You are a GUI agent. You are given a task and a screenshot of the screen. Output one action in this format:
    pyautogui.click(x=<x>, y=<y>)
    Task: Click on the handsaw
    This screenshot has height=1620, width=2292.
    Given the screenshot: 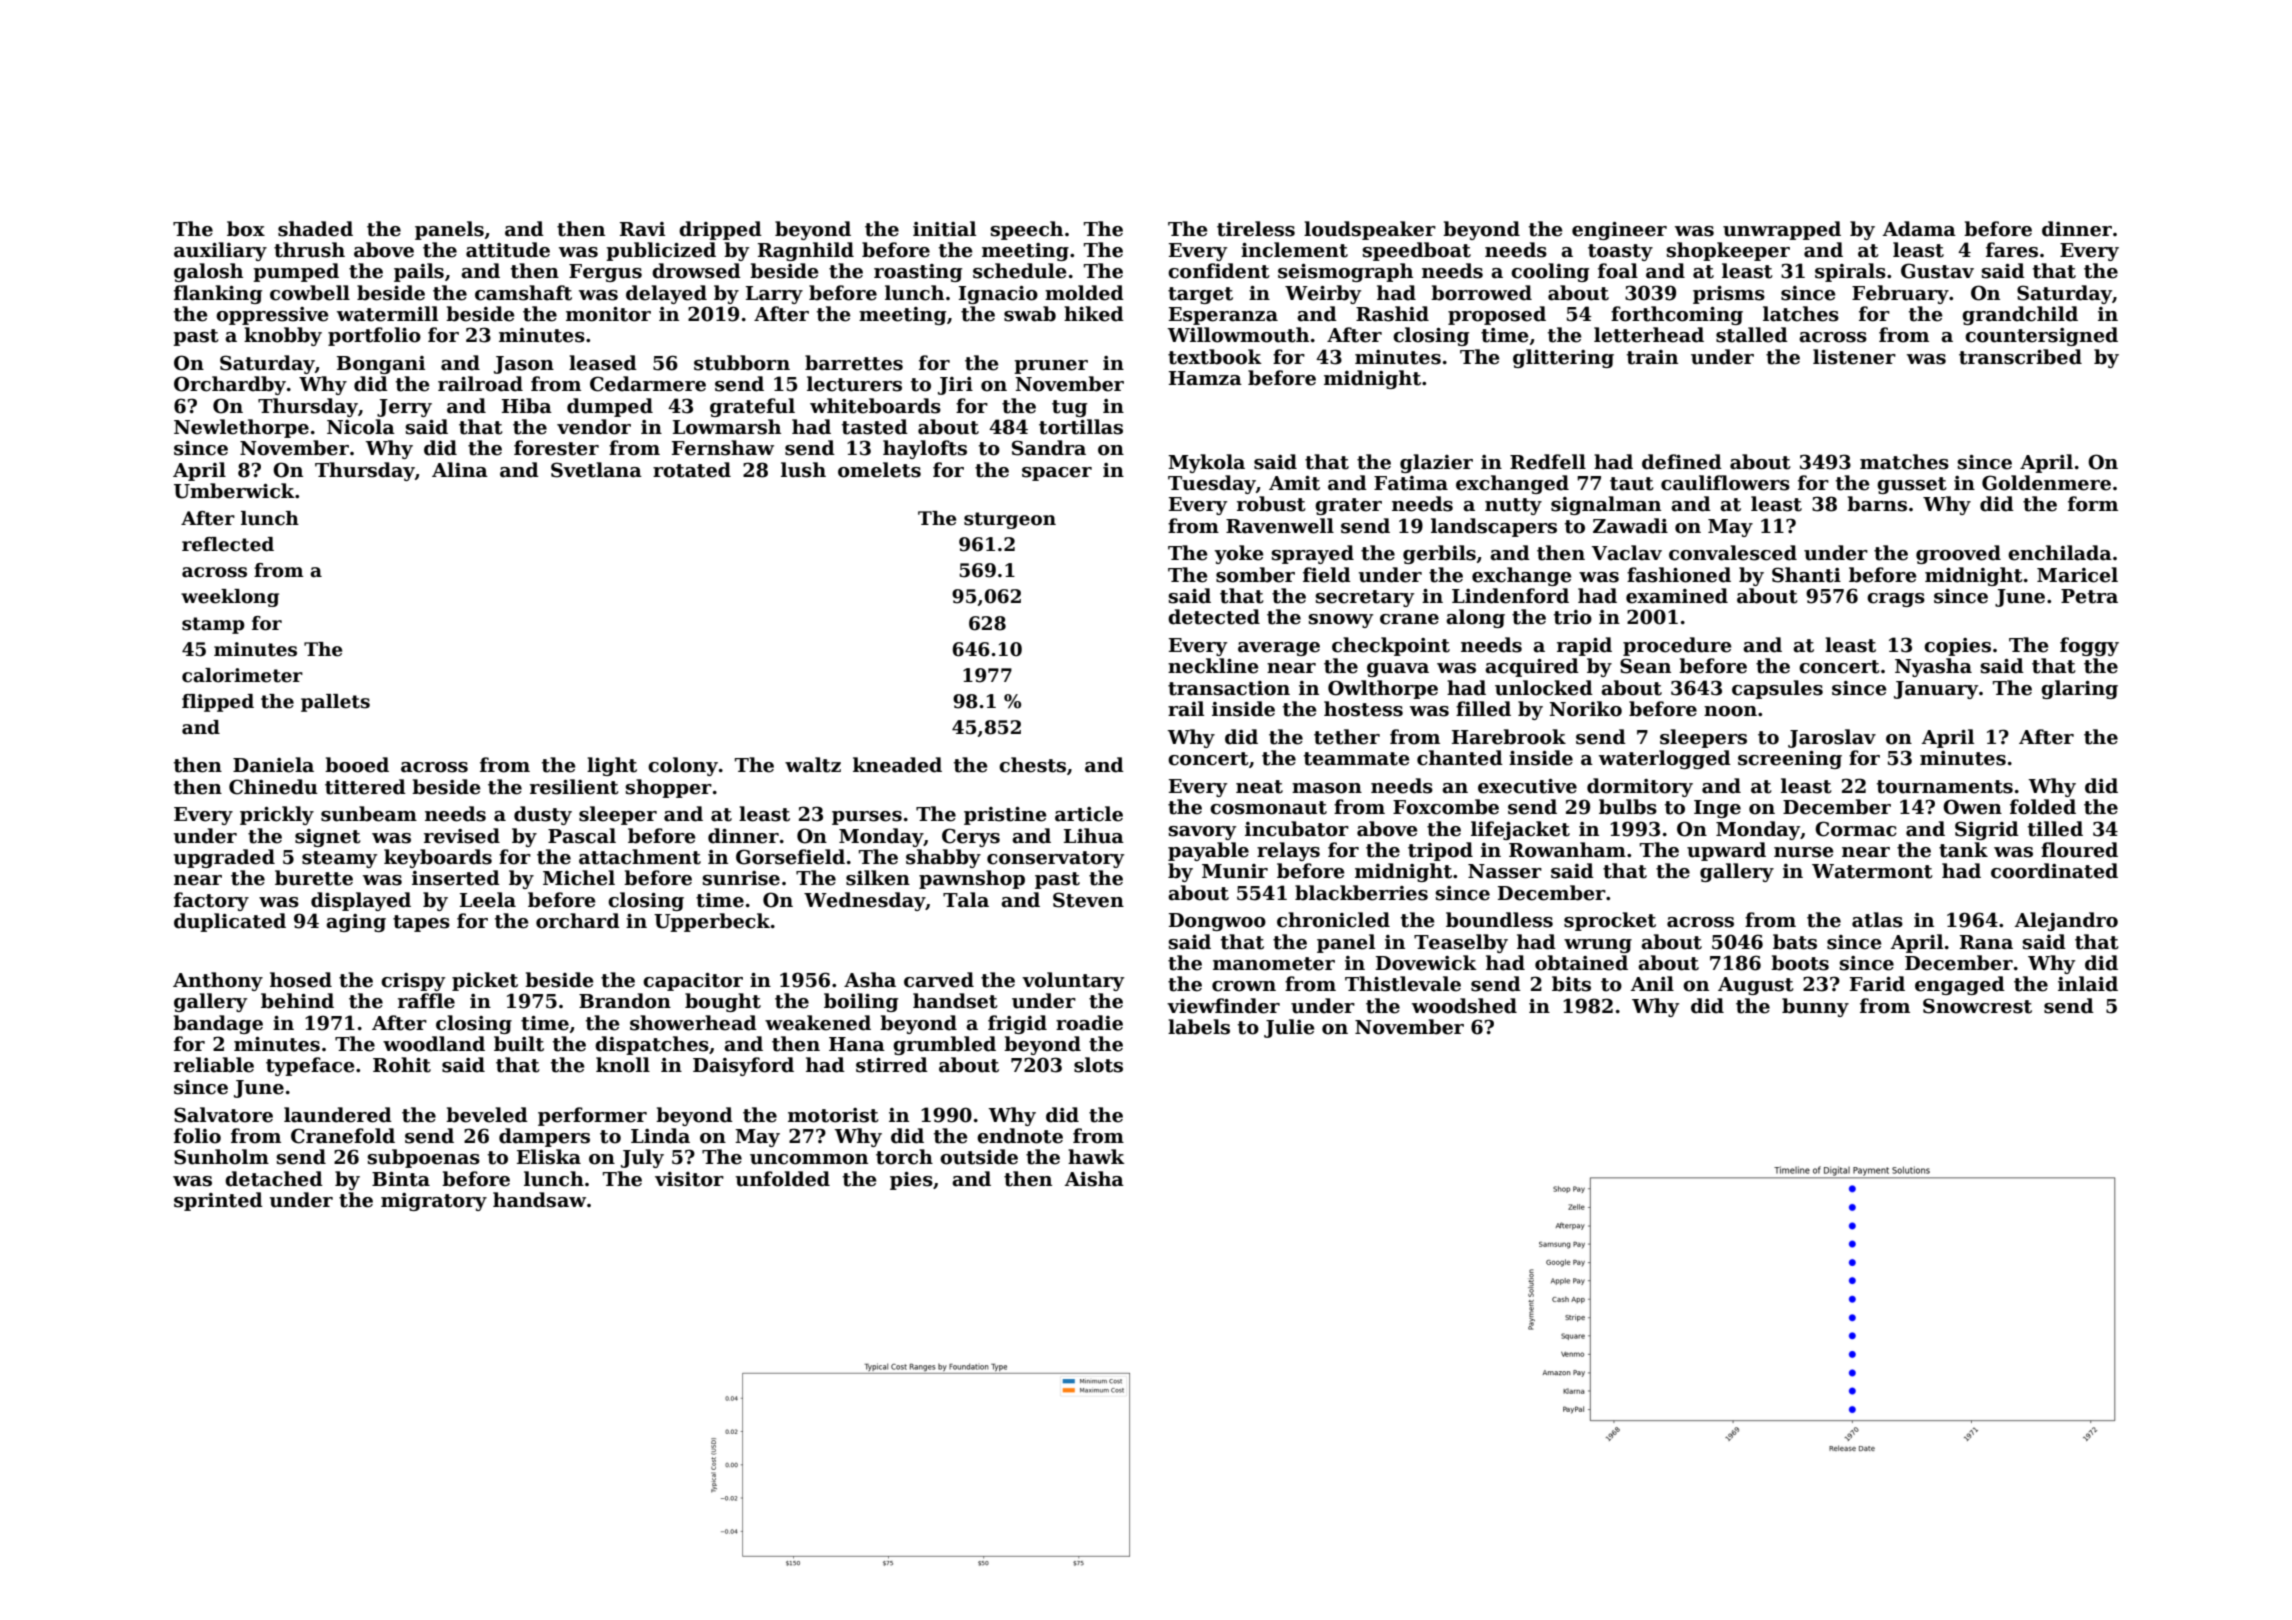 What is the action you would take?
    pyautogui.click(x=539, y=1200)
